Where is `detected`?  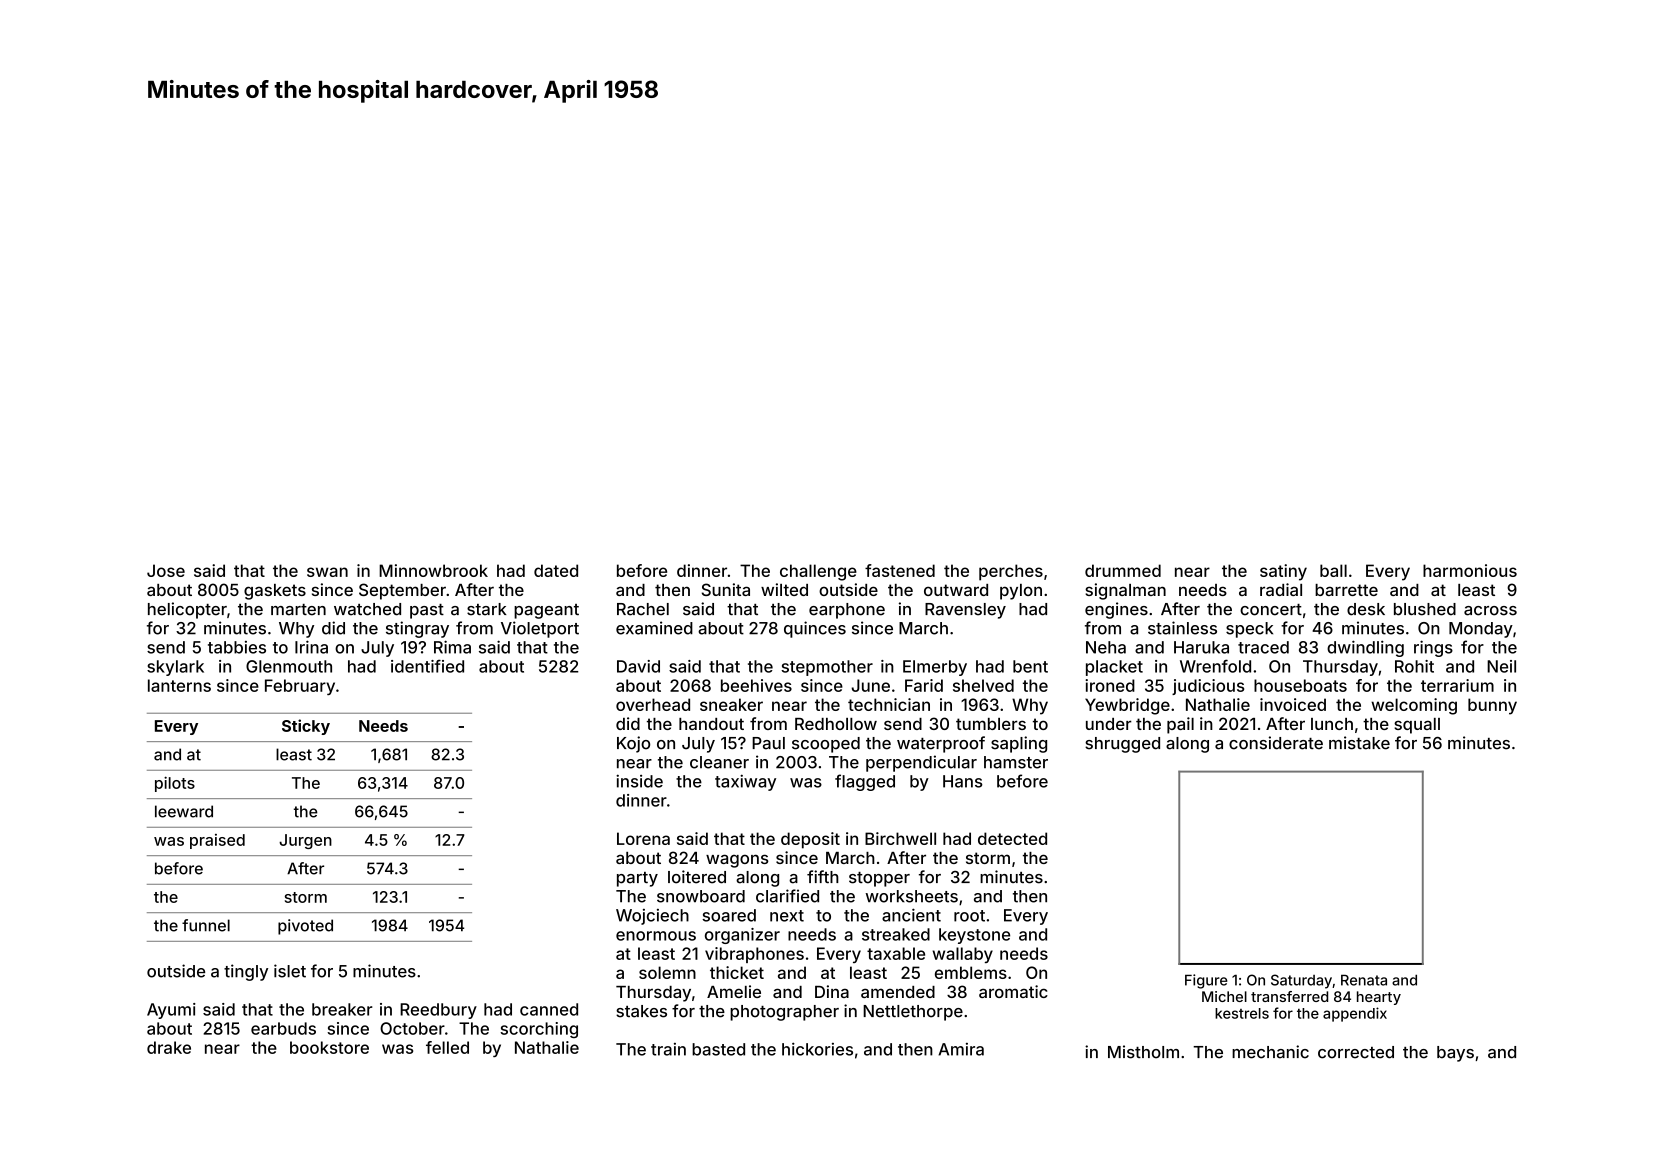 detected is located at coordinates (1012, 838).
